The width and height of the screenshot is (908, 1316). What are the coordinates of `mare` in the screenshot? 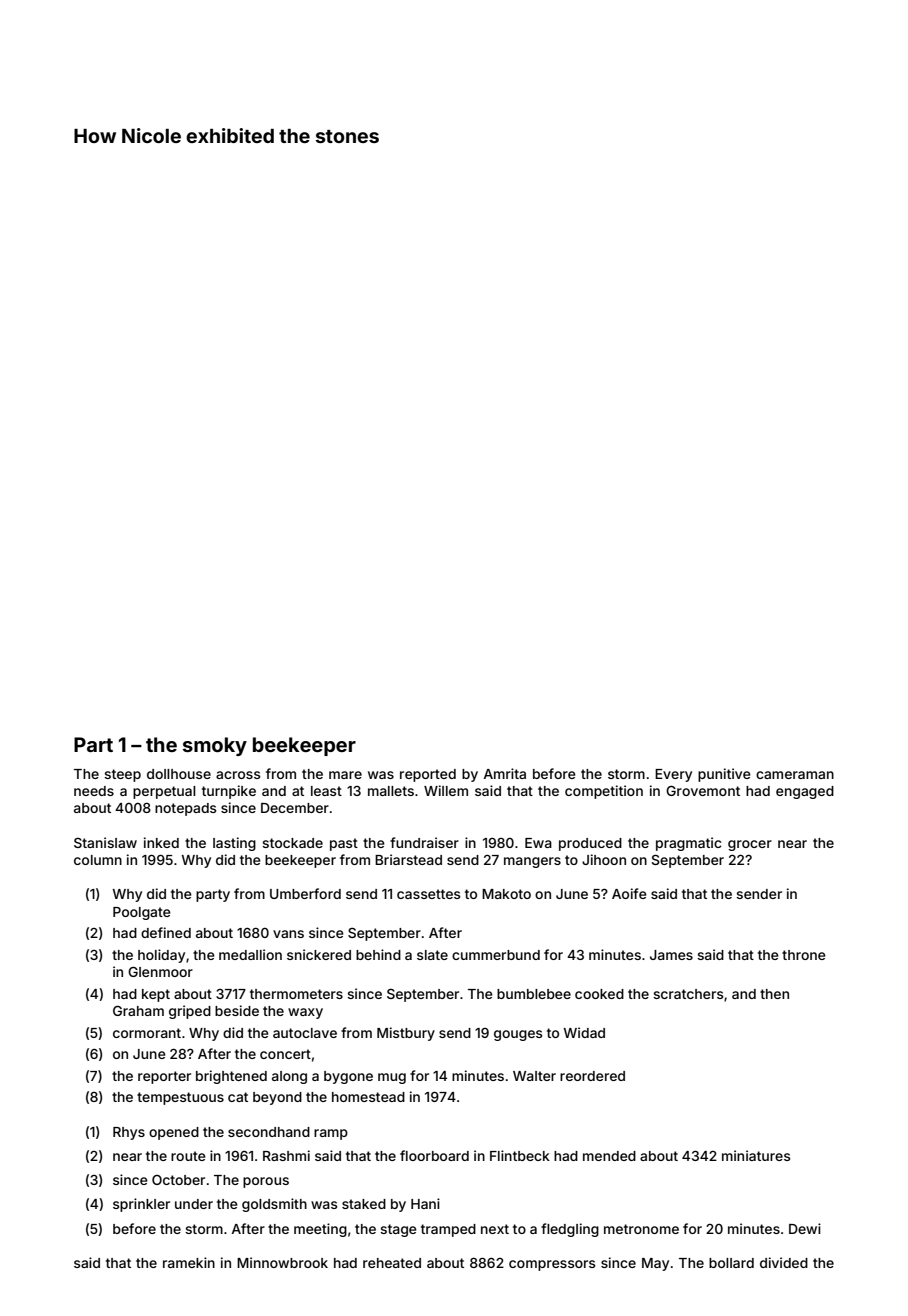 It's located at (345, 775).
